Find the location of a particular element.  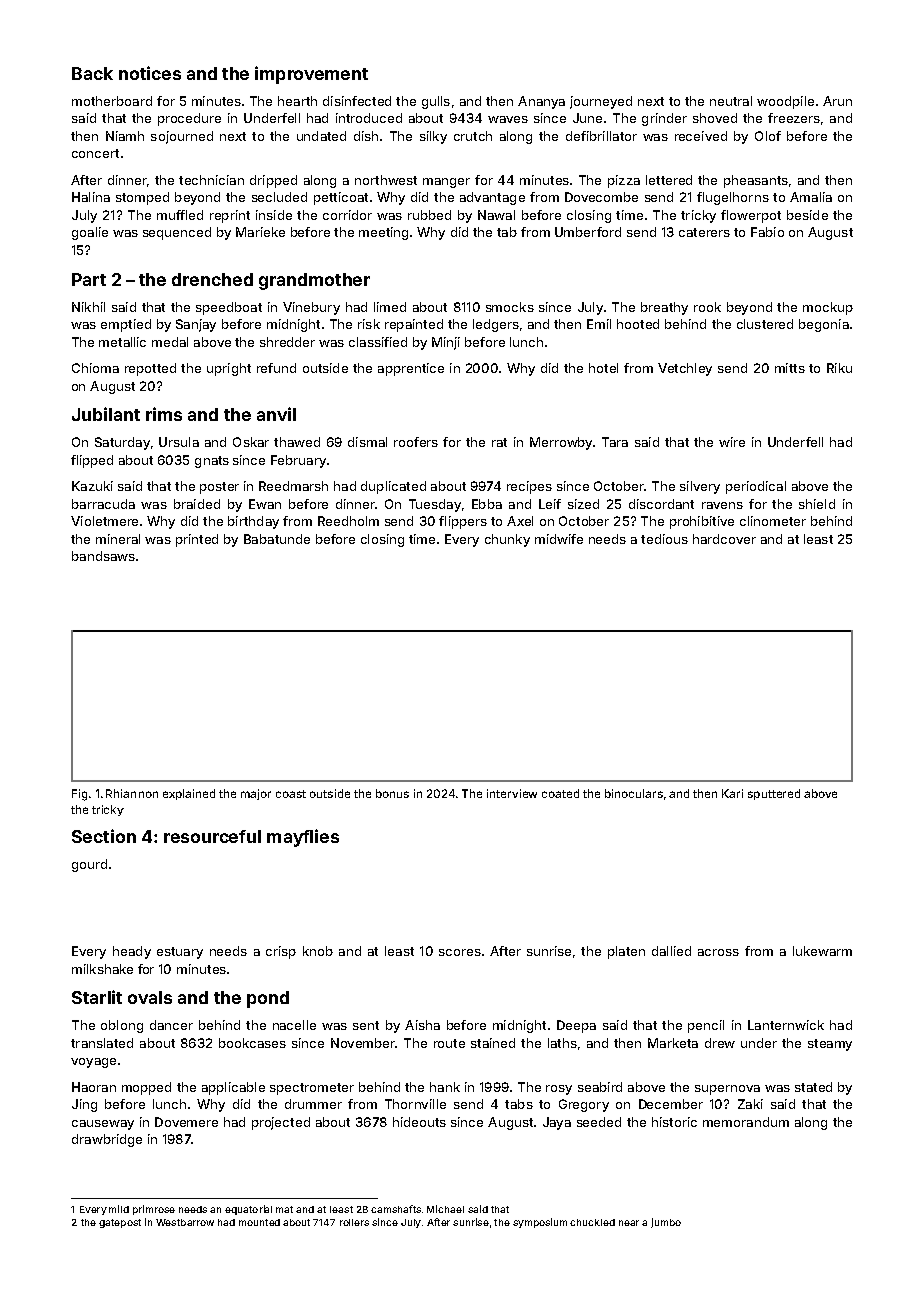

mounted is located at coordinates (259, 1222).
